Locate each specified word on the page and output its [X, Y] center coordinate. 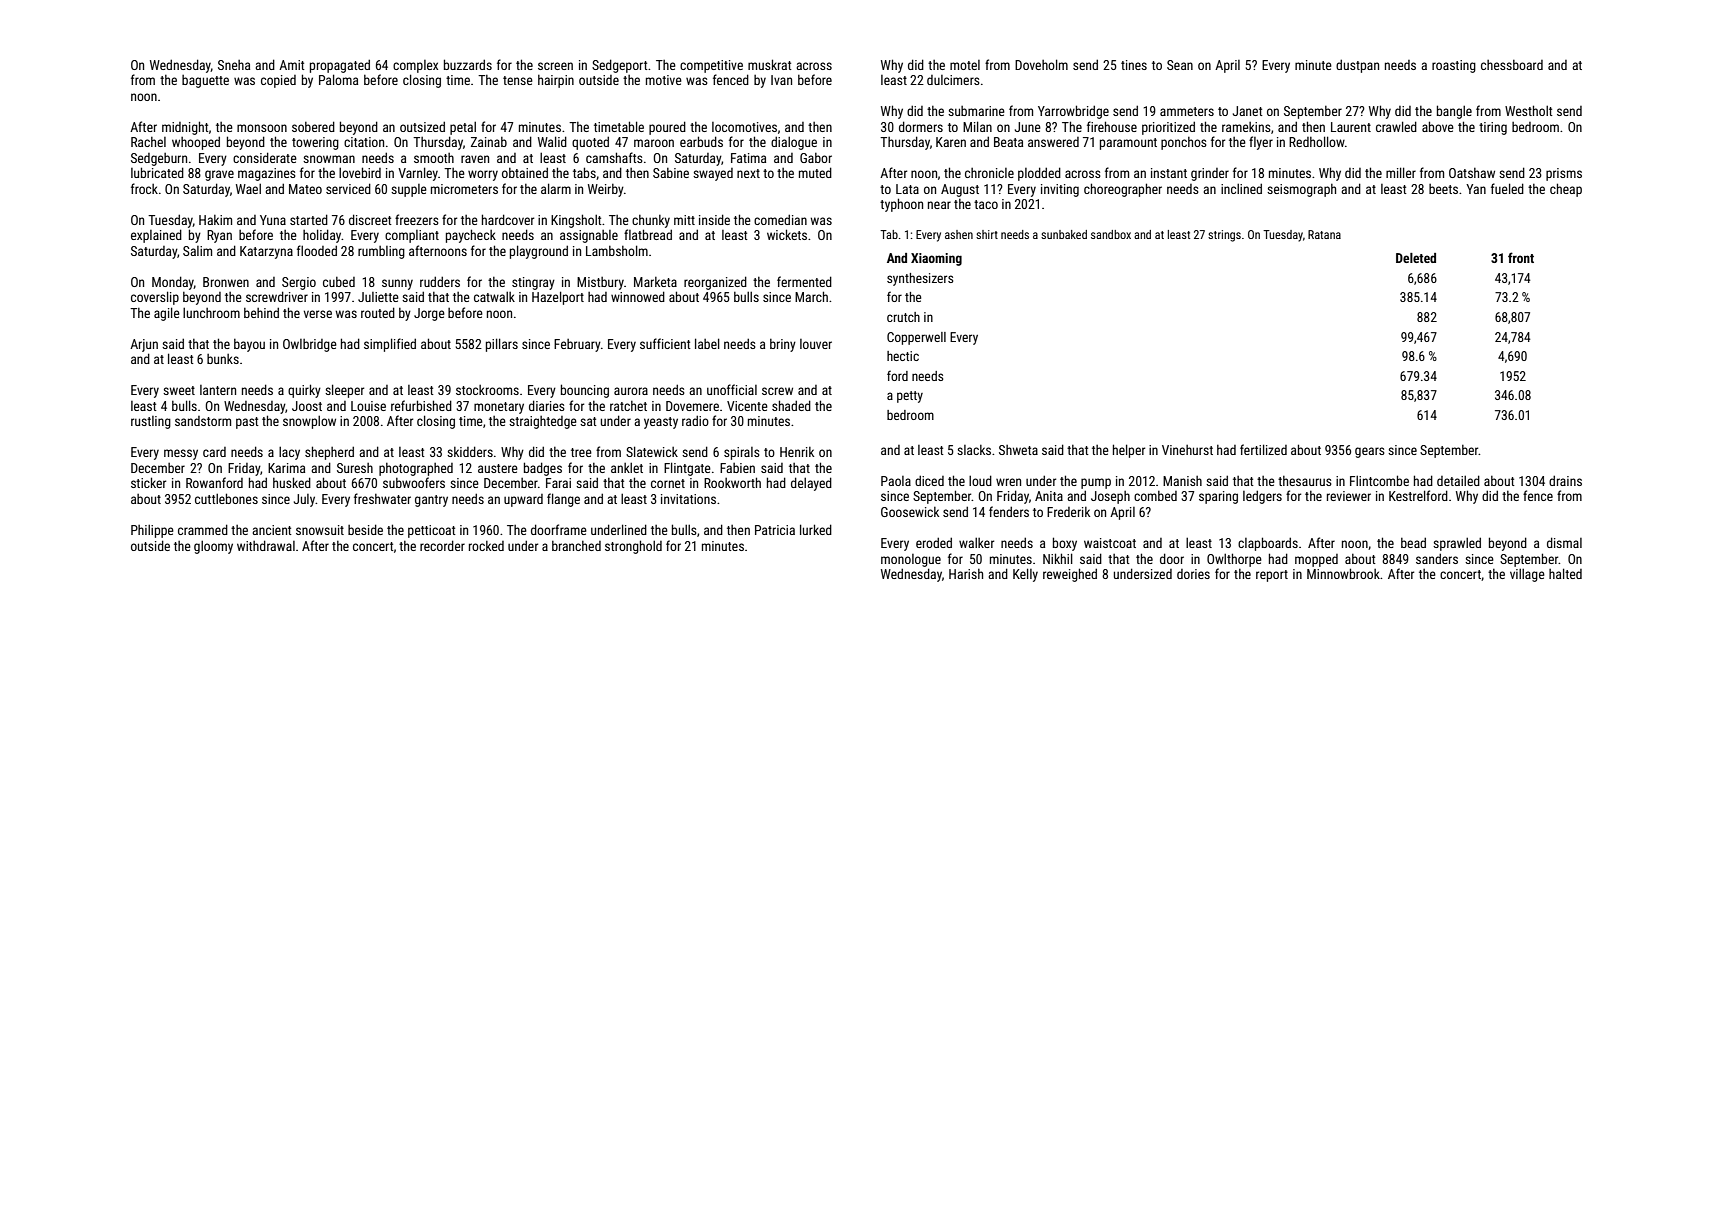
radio [695, 420]
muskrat [770, 64]
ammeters [1187, 111]
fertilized [1263, 449]
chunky [651, 221]
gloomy [213, 547]
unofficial [732, 389]
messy [181, 454]
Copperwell [916, 338]
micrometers [464, 189]
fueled [1507, 188]
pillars [502, 345]
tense [518, 80]
